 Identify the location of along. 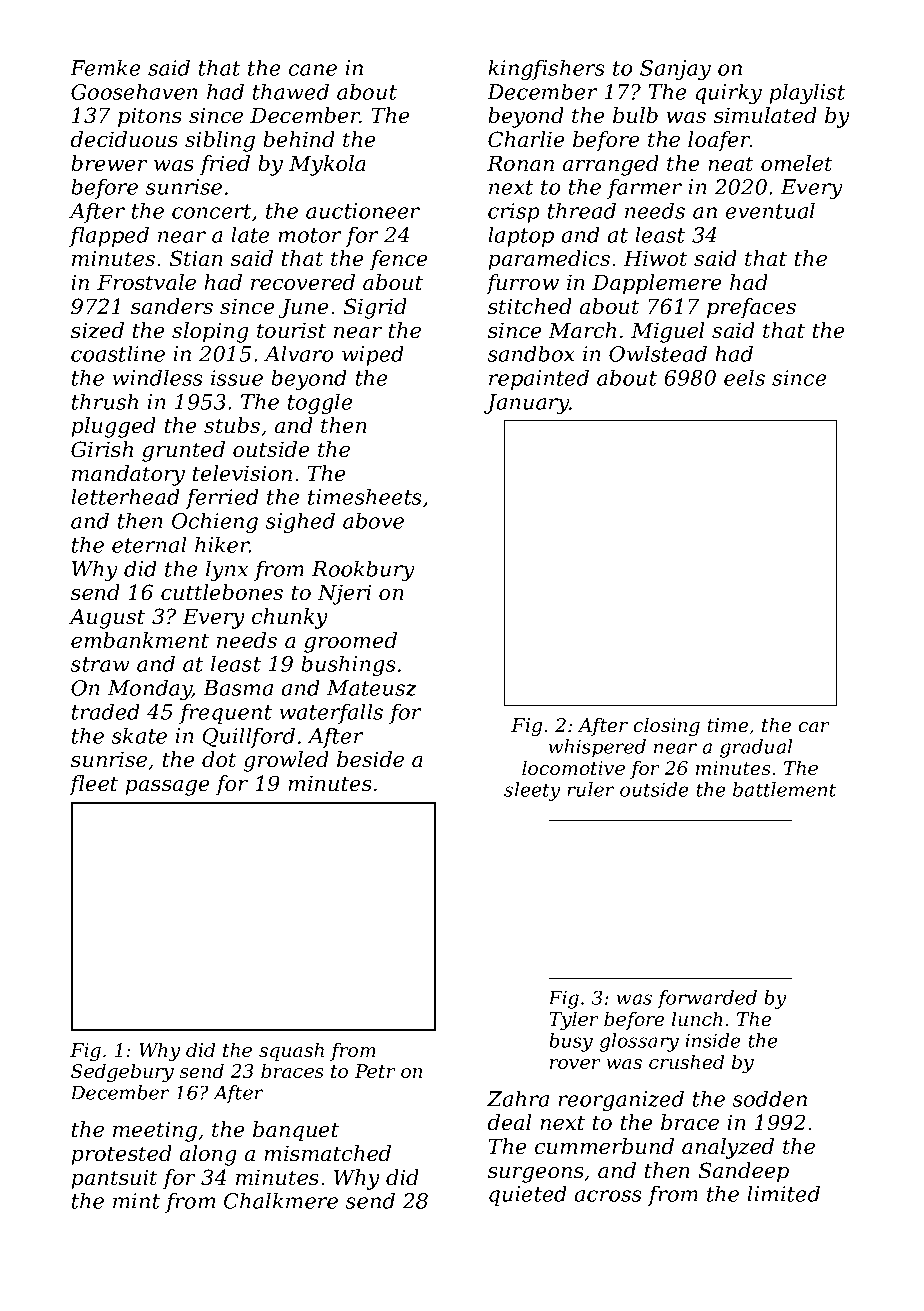
(208, 1155).
